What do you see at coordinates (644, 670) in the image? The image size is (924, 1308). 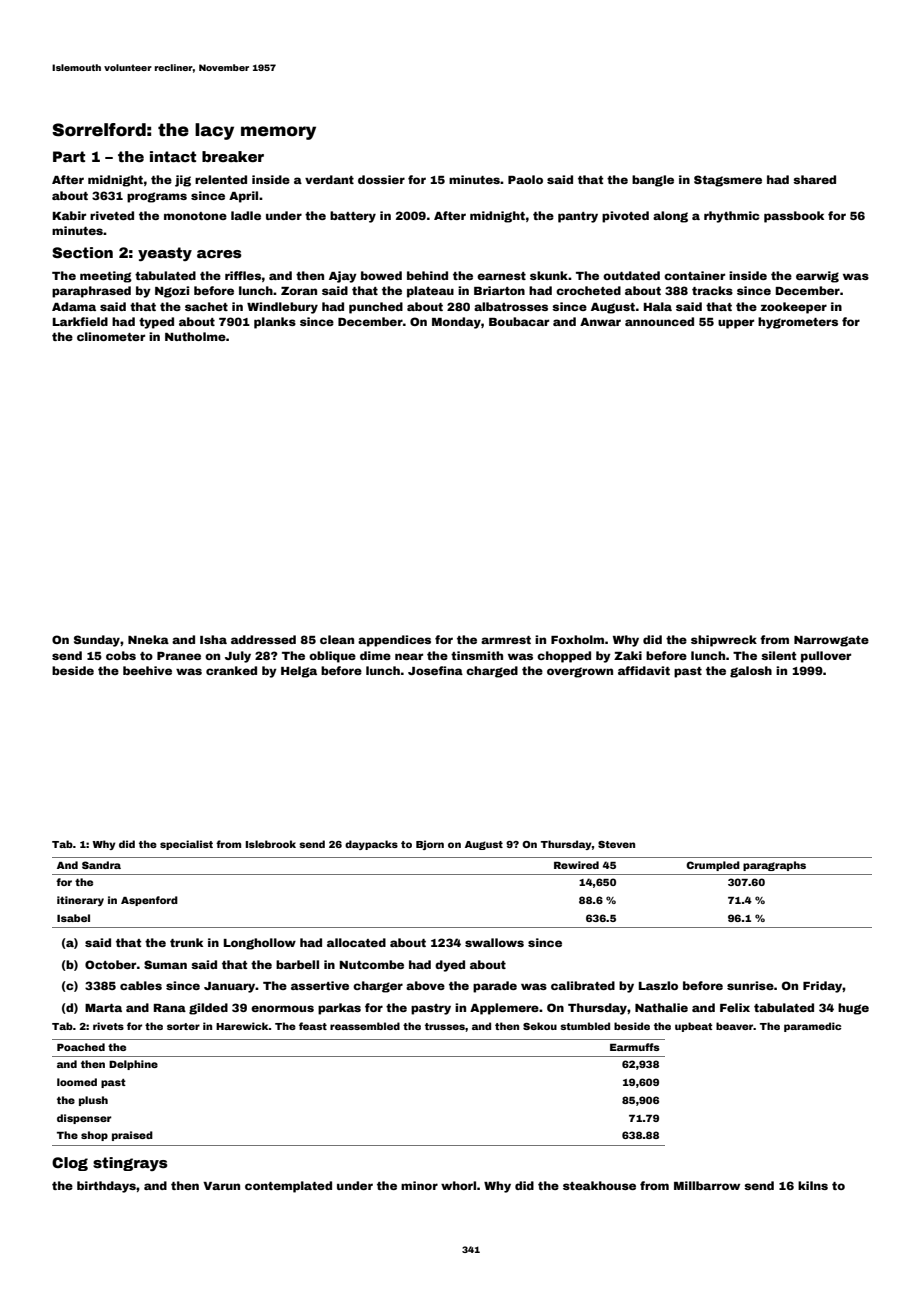 I see `affidavit` at bounding box center [644, 670].
